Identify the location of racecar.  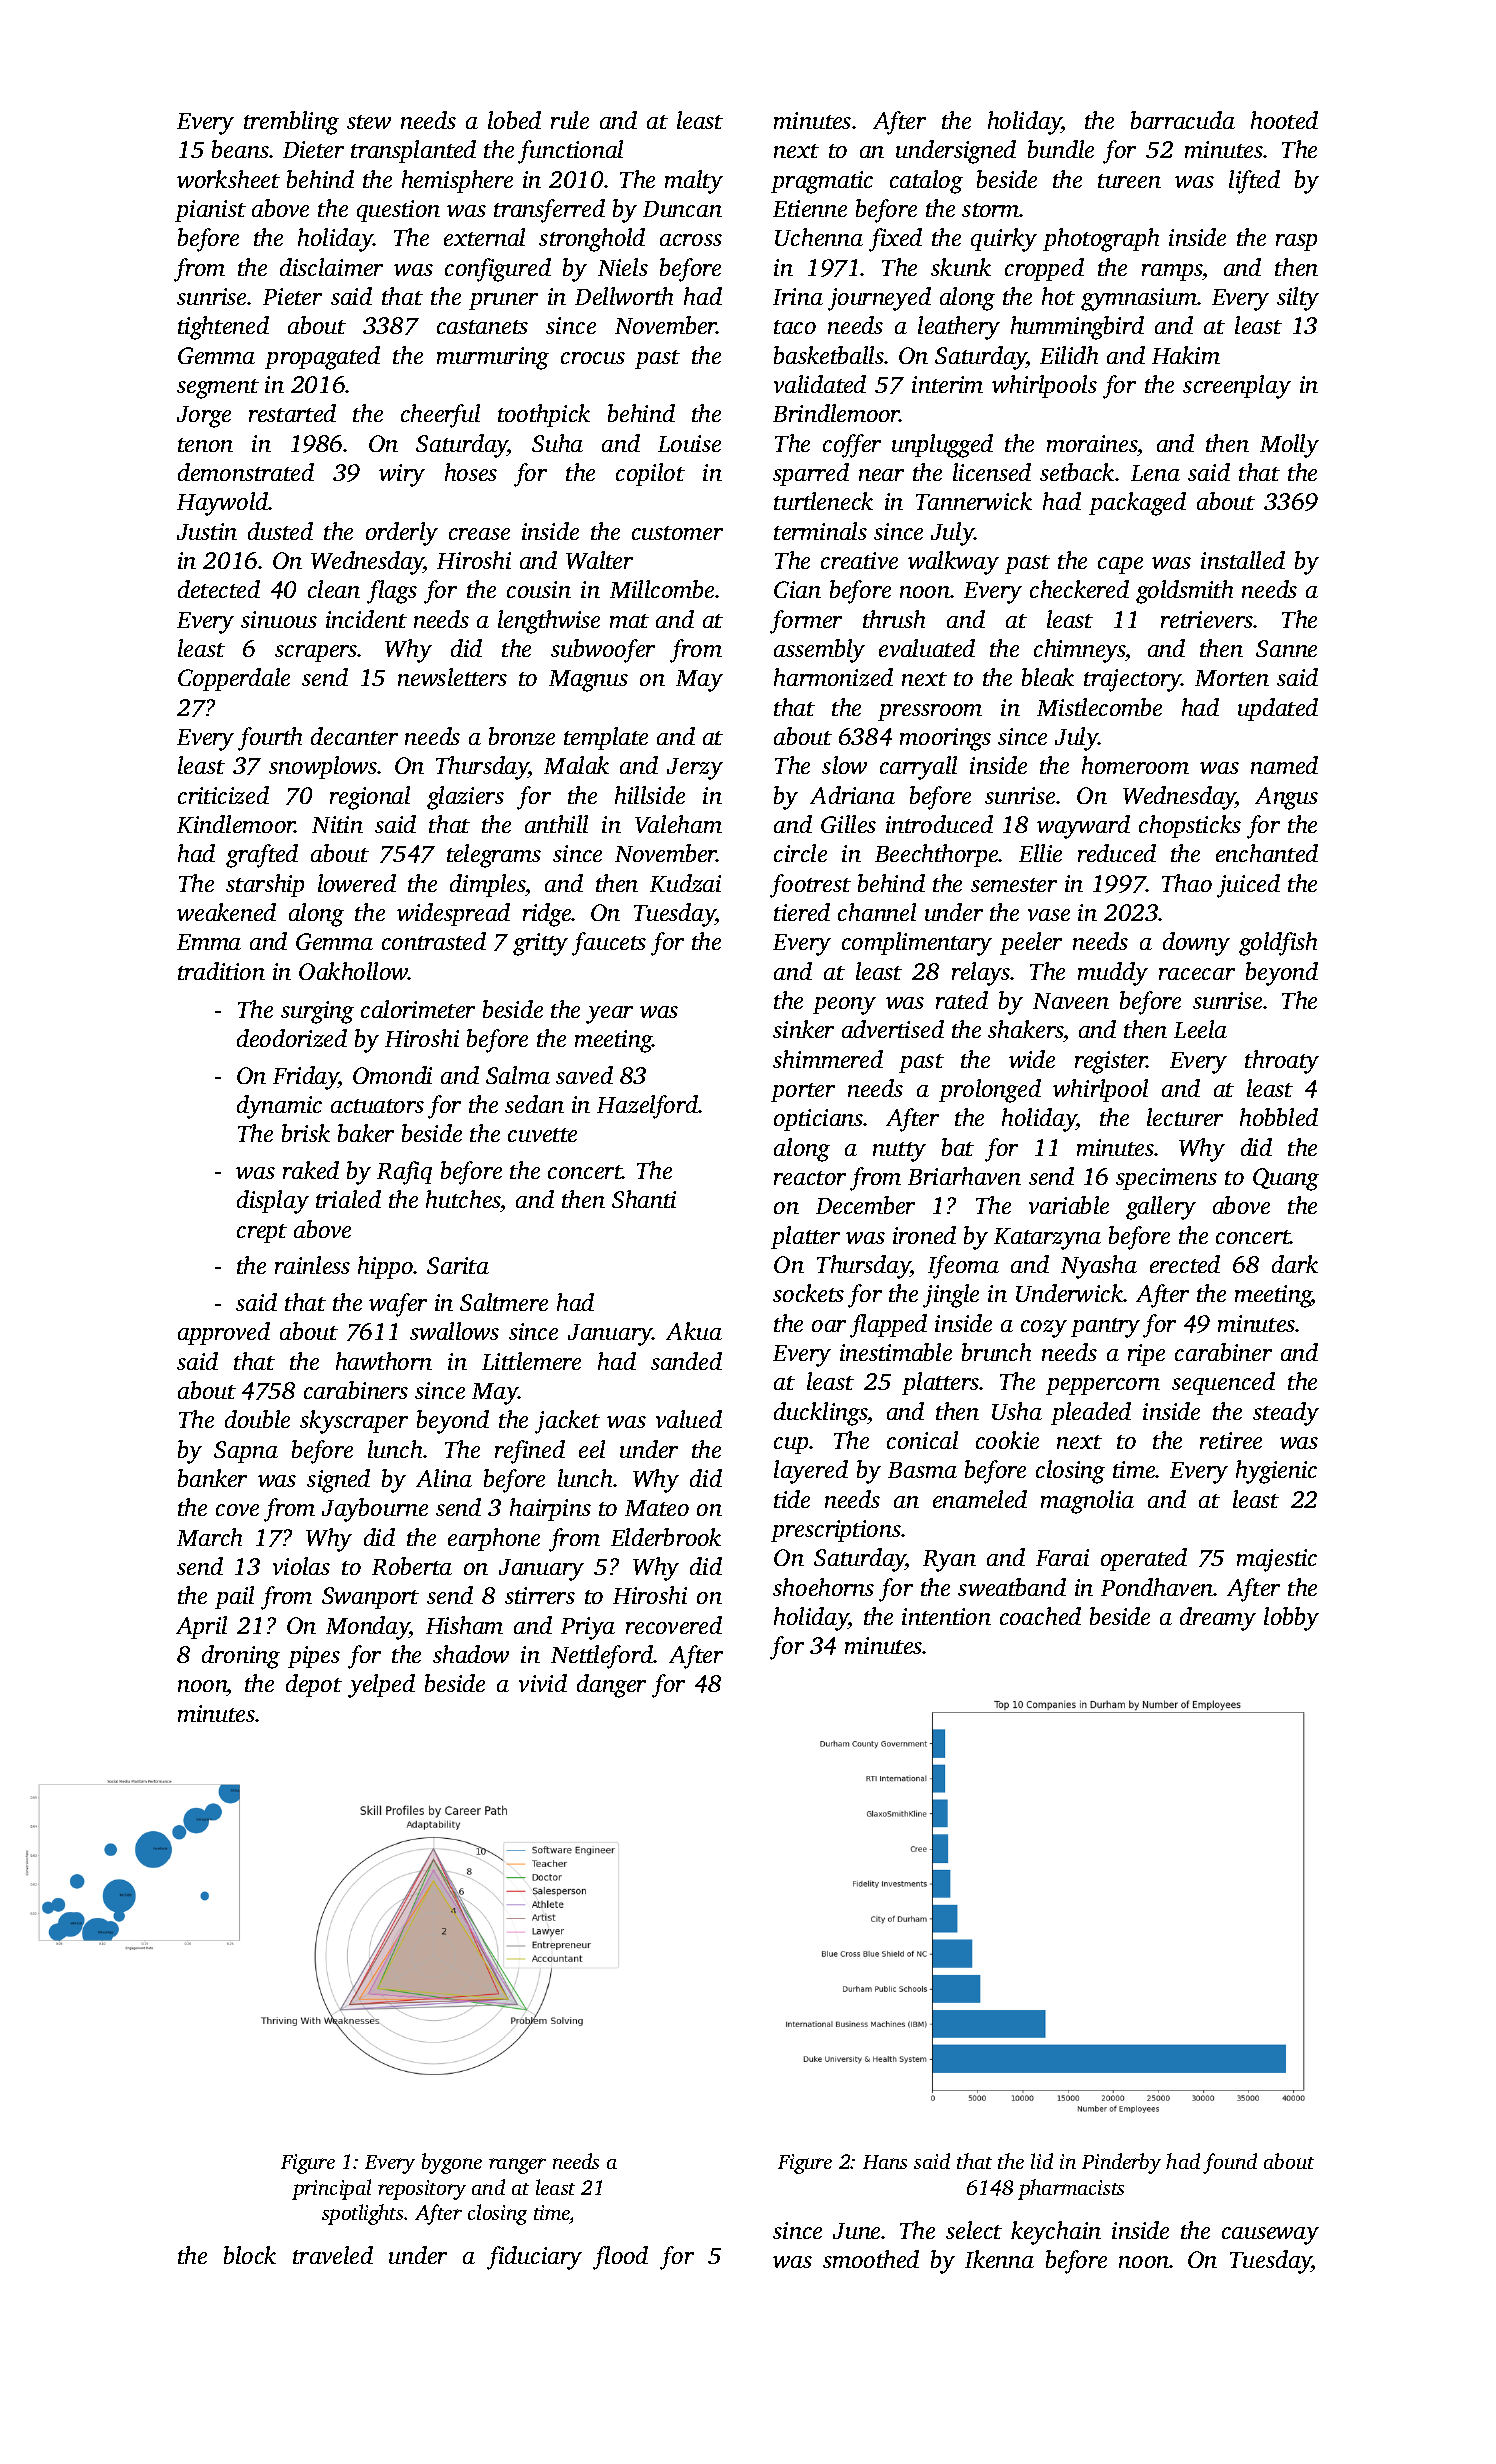
(1197, 974).
